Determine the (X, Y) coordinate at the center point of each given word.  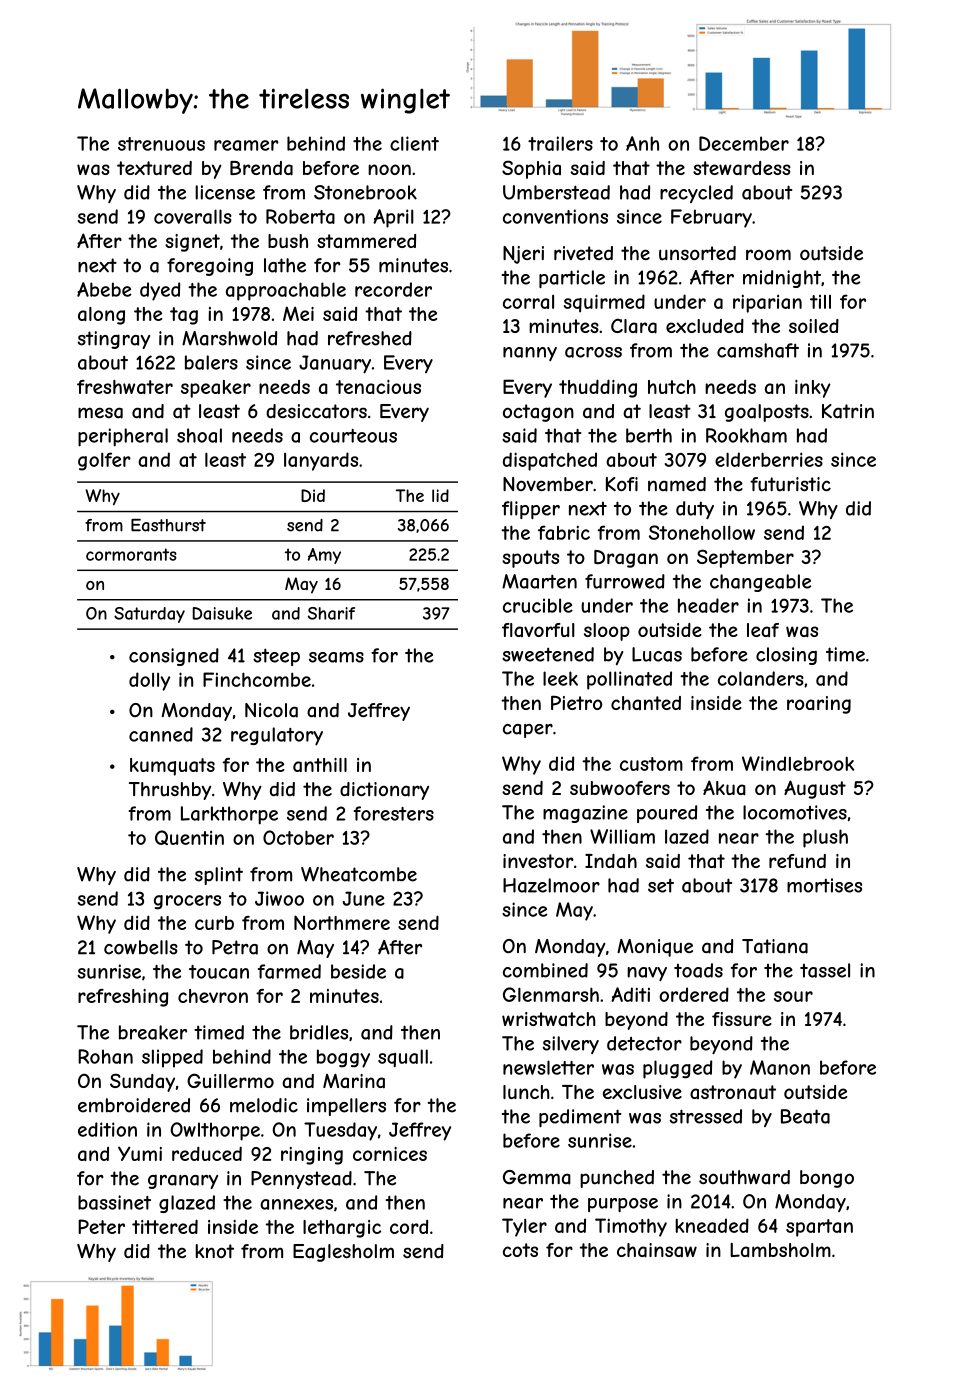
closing (786, 656)
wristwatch (549, 1019)
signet (192, 243)
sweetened (548, 654)
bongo (827, 1179)
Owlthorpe (215, 1131)
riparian (767, 303)
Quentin (189, 837)
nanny (530, 354)
